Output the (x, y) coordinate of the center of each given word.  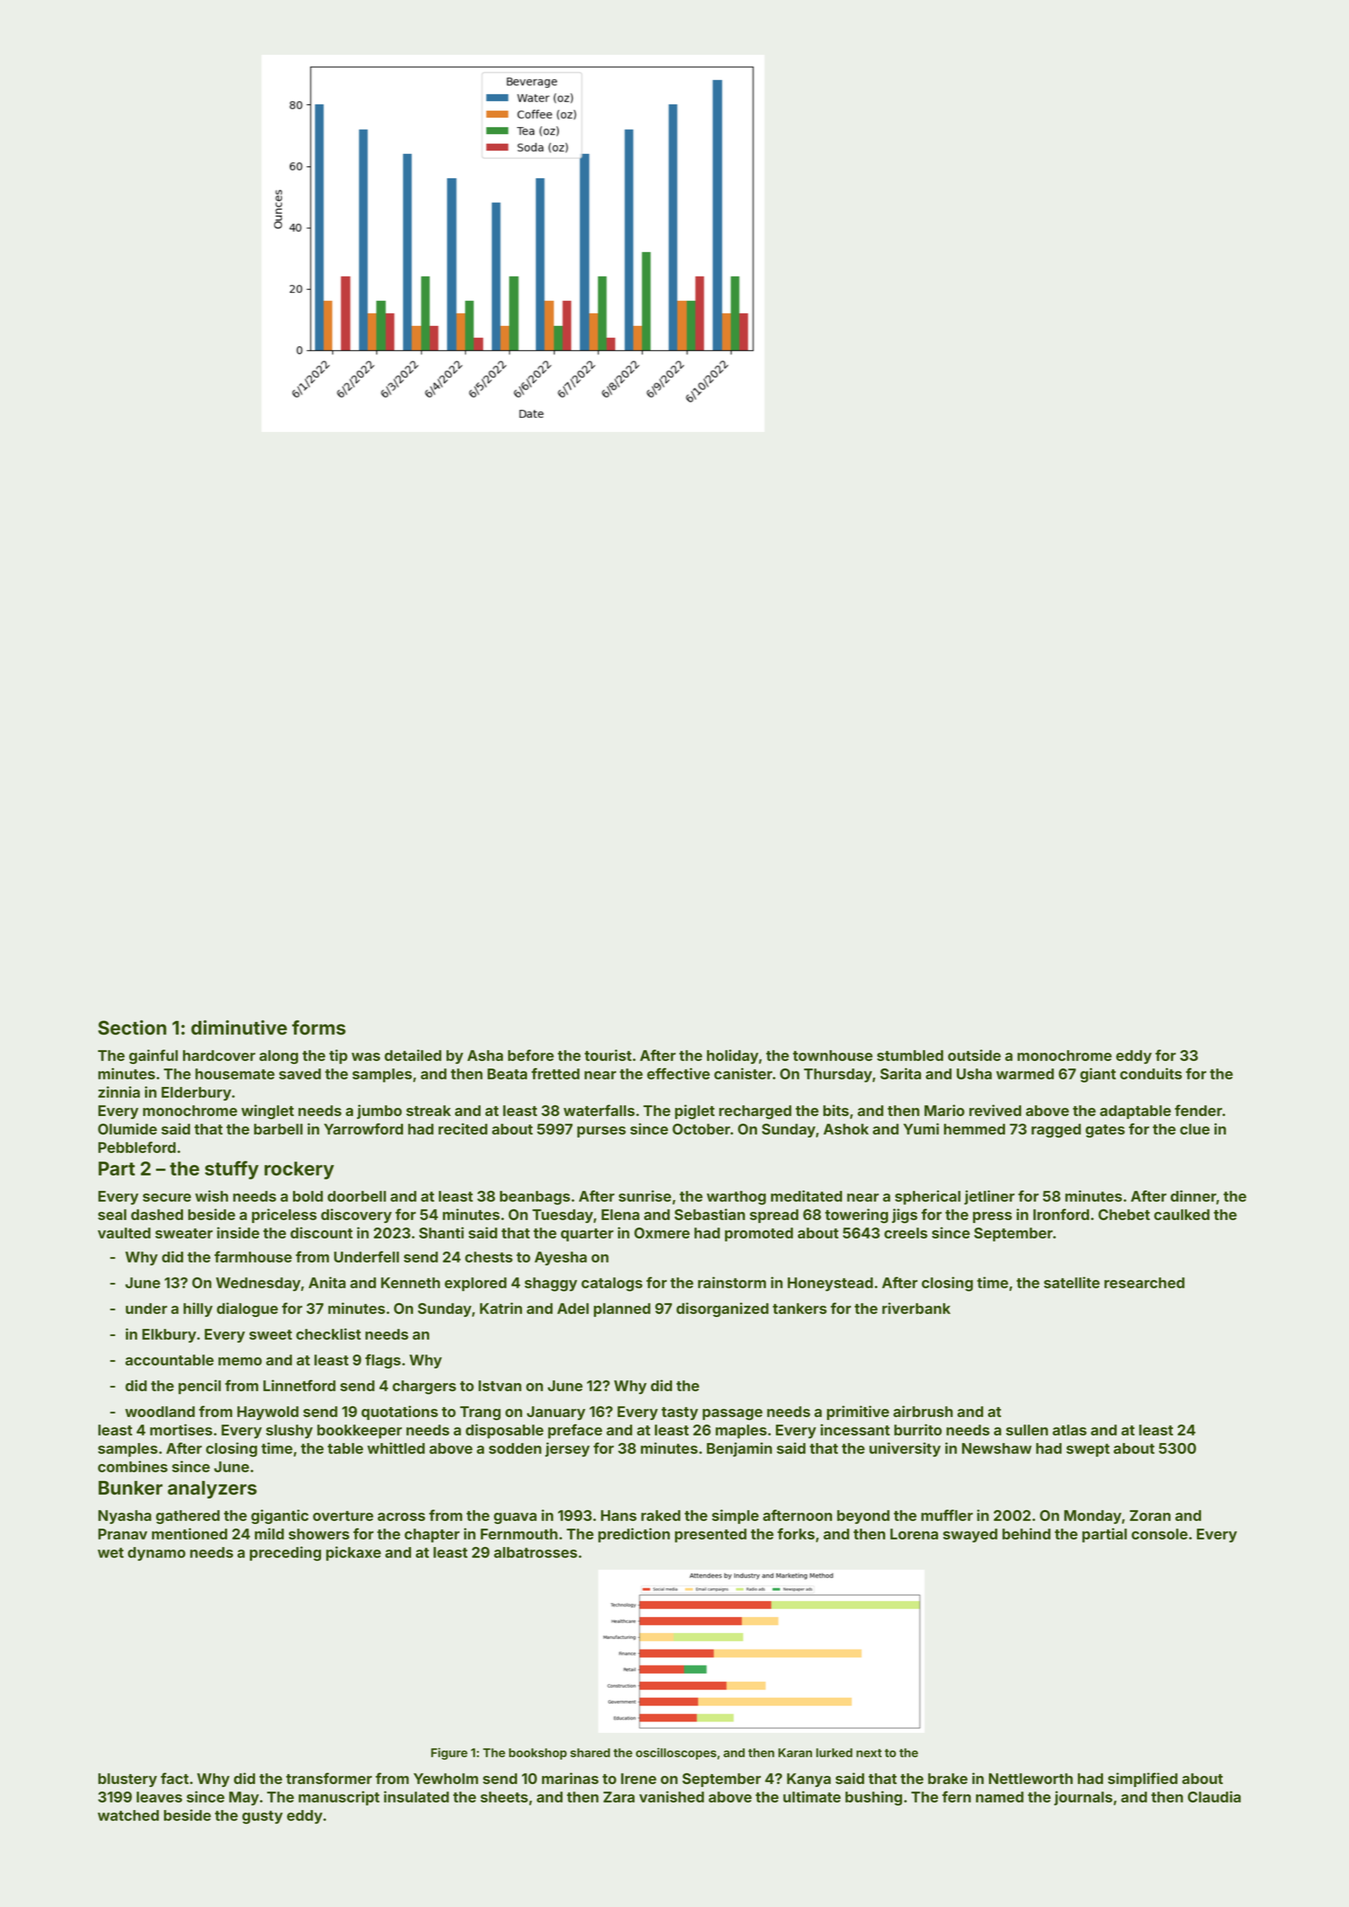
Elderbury (196, 1094)
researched (1144, 1283)
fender (1198, 1110)
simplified (1143, 1779)
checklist (328, 1334)
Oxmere (662, 1233)
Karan (795, 1753)
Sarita (900, 1074)
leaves (159, 1797)
